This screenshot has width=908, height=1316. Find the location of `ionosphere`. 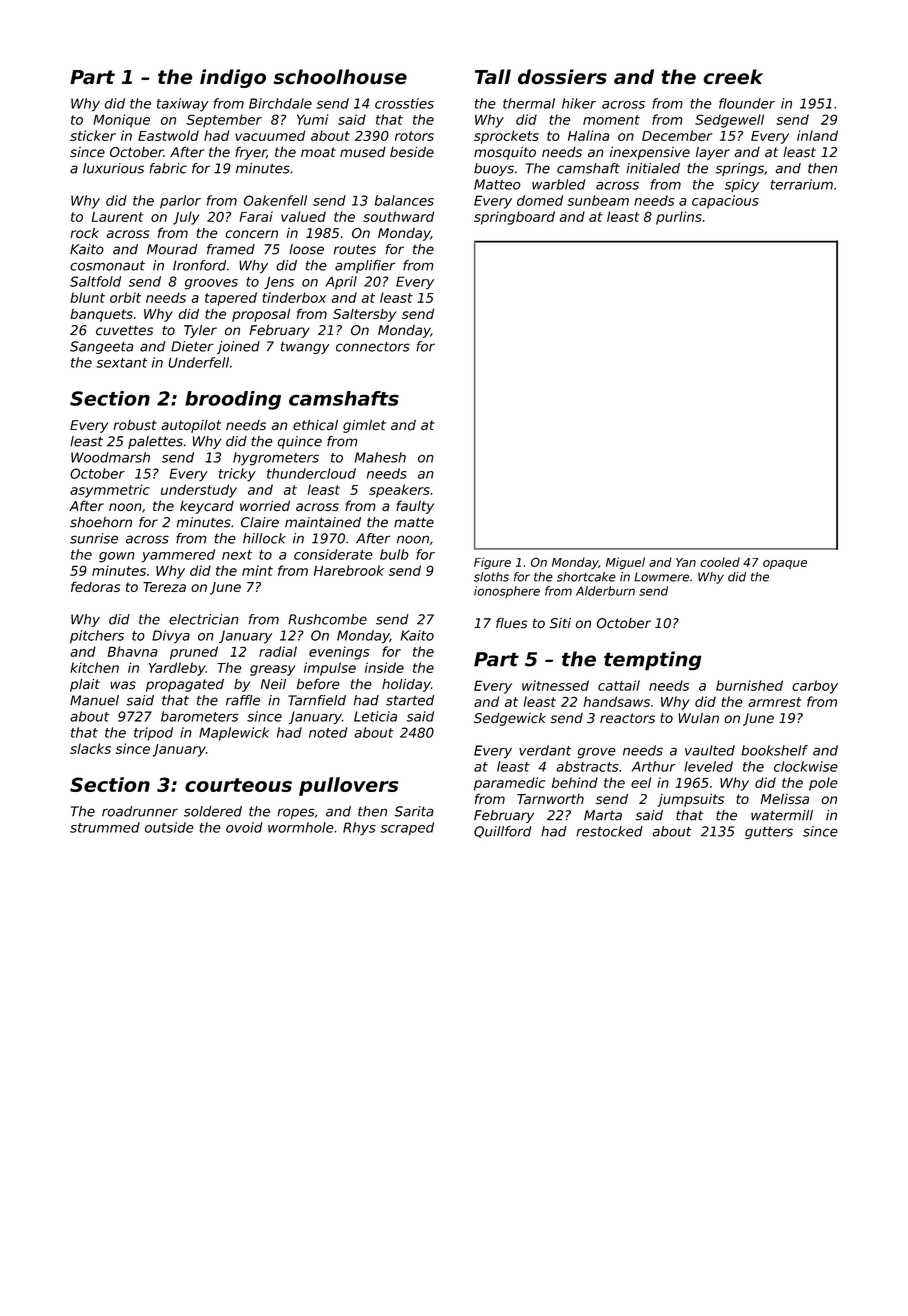

ionosphere is located at coordinates (507, 592).
